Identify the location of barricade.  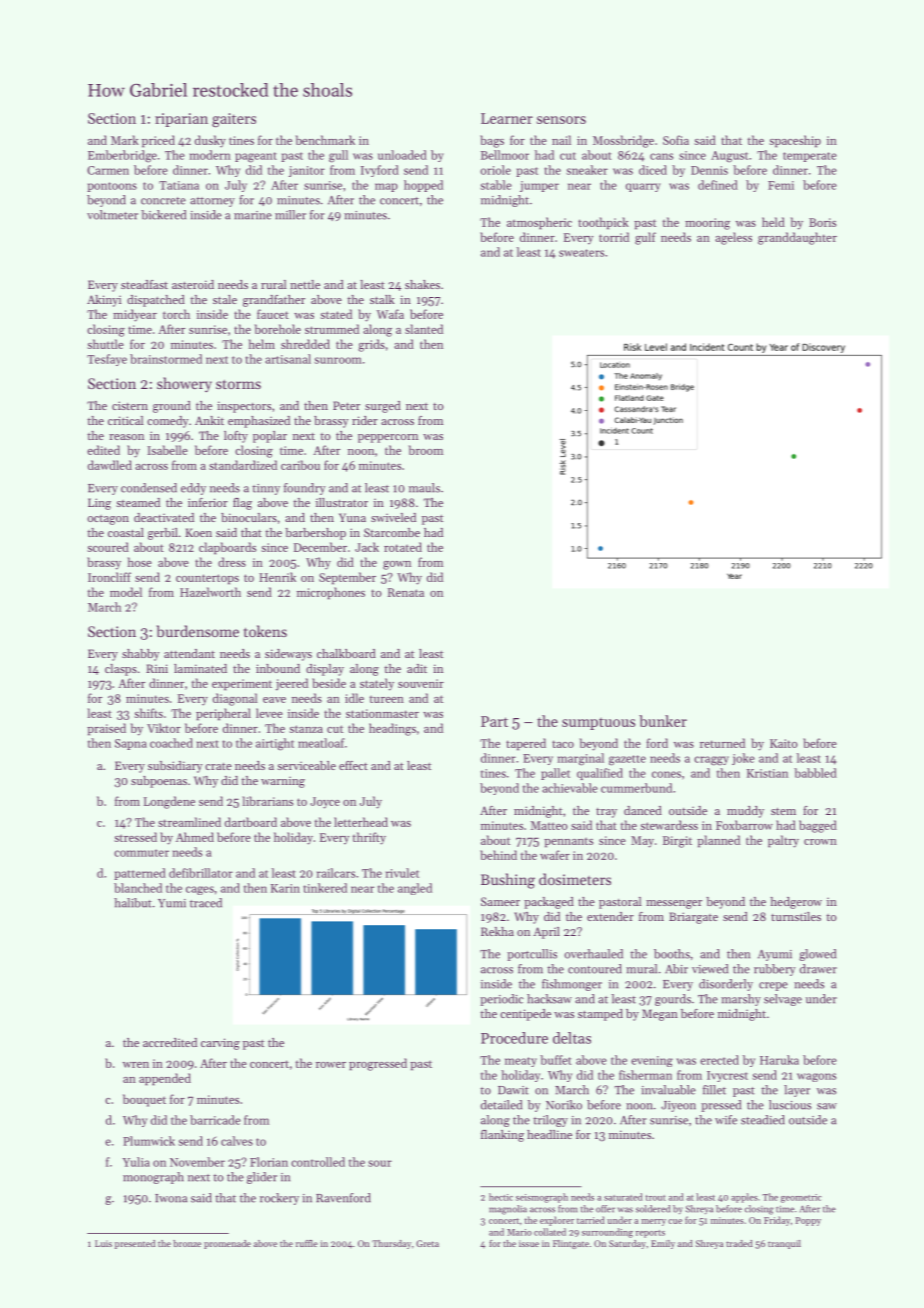
(215, 1120).
